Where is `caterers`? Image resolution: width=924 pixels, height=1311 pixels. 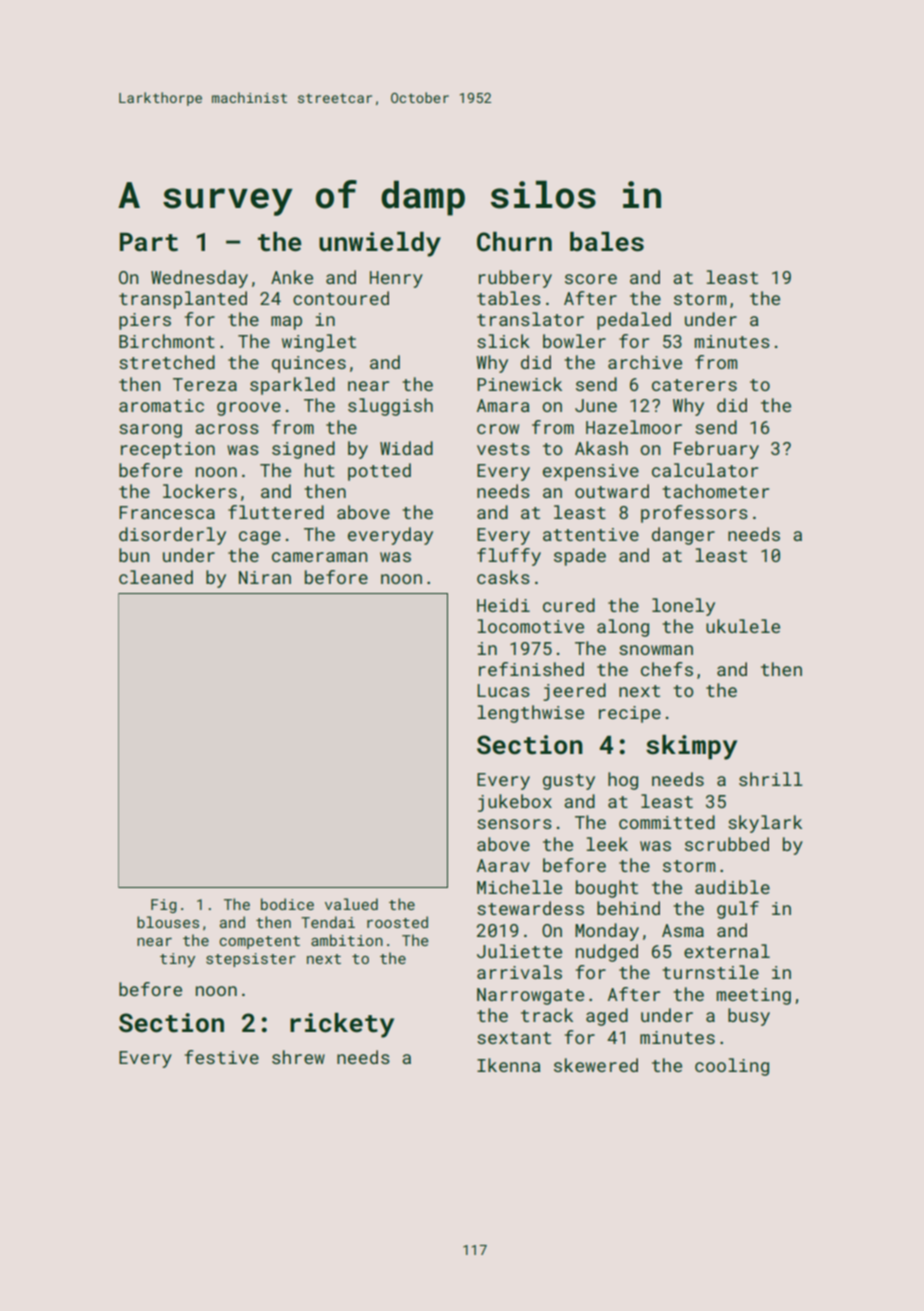
caterers is located at coordinates (694, 385).
